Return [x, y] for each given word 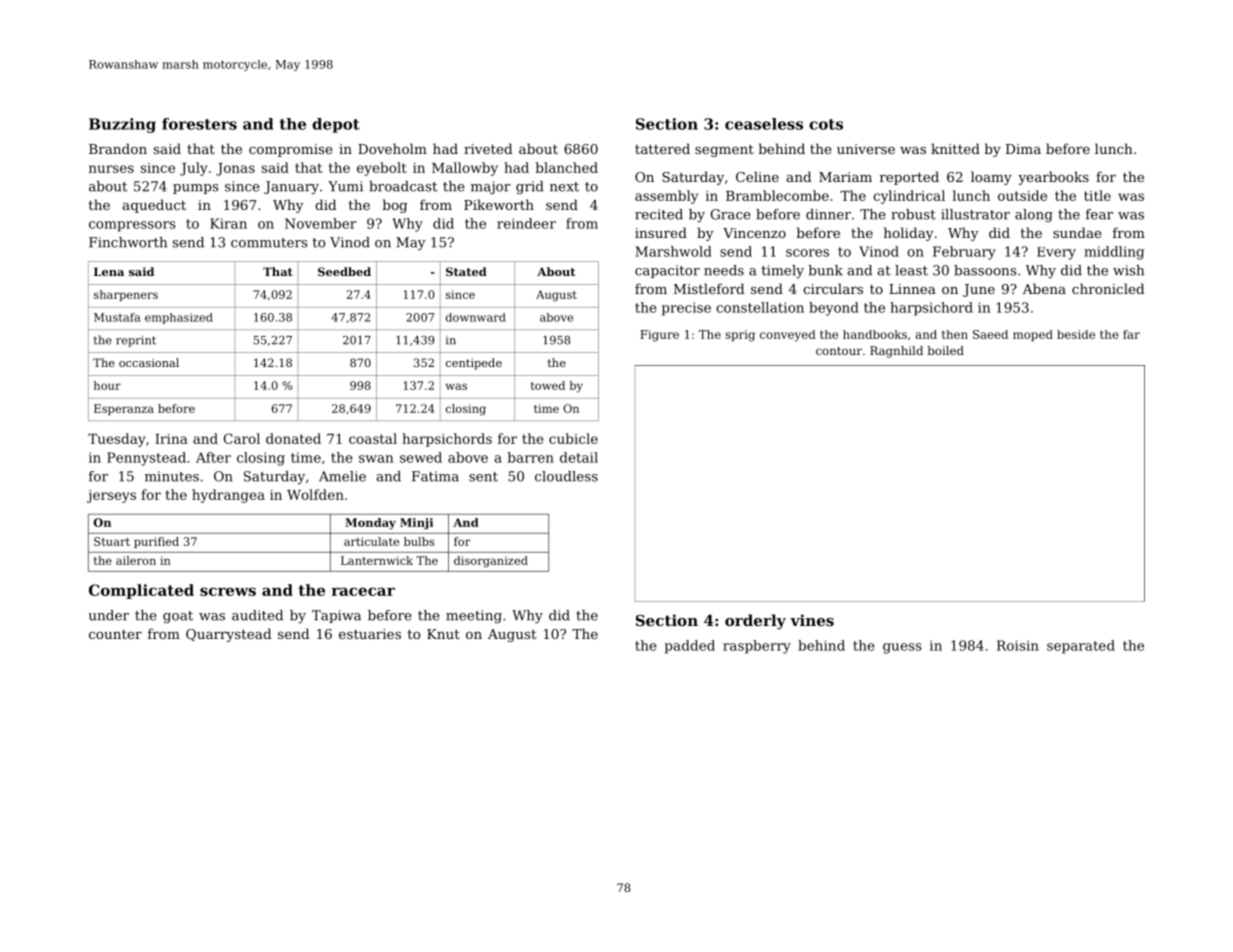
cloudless [566, 476]
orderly [755, 622]
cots [826, 124]
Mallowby [465, 169]
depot [336, 125]
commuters [269, 243]
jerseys [111, 496]
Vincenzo [754, 233]
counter [115, 634]
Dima [1023, 149]
